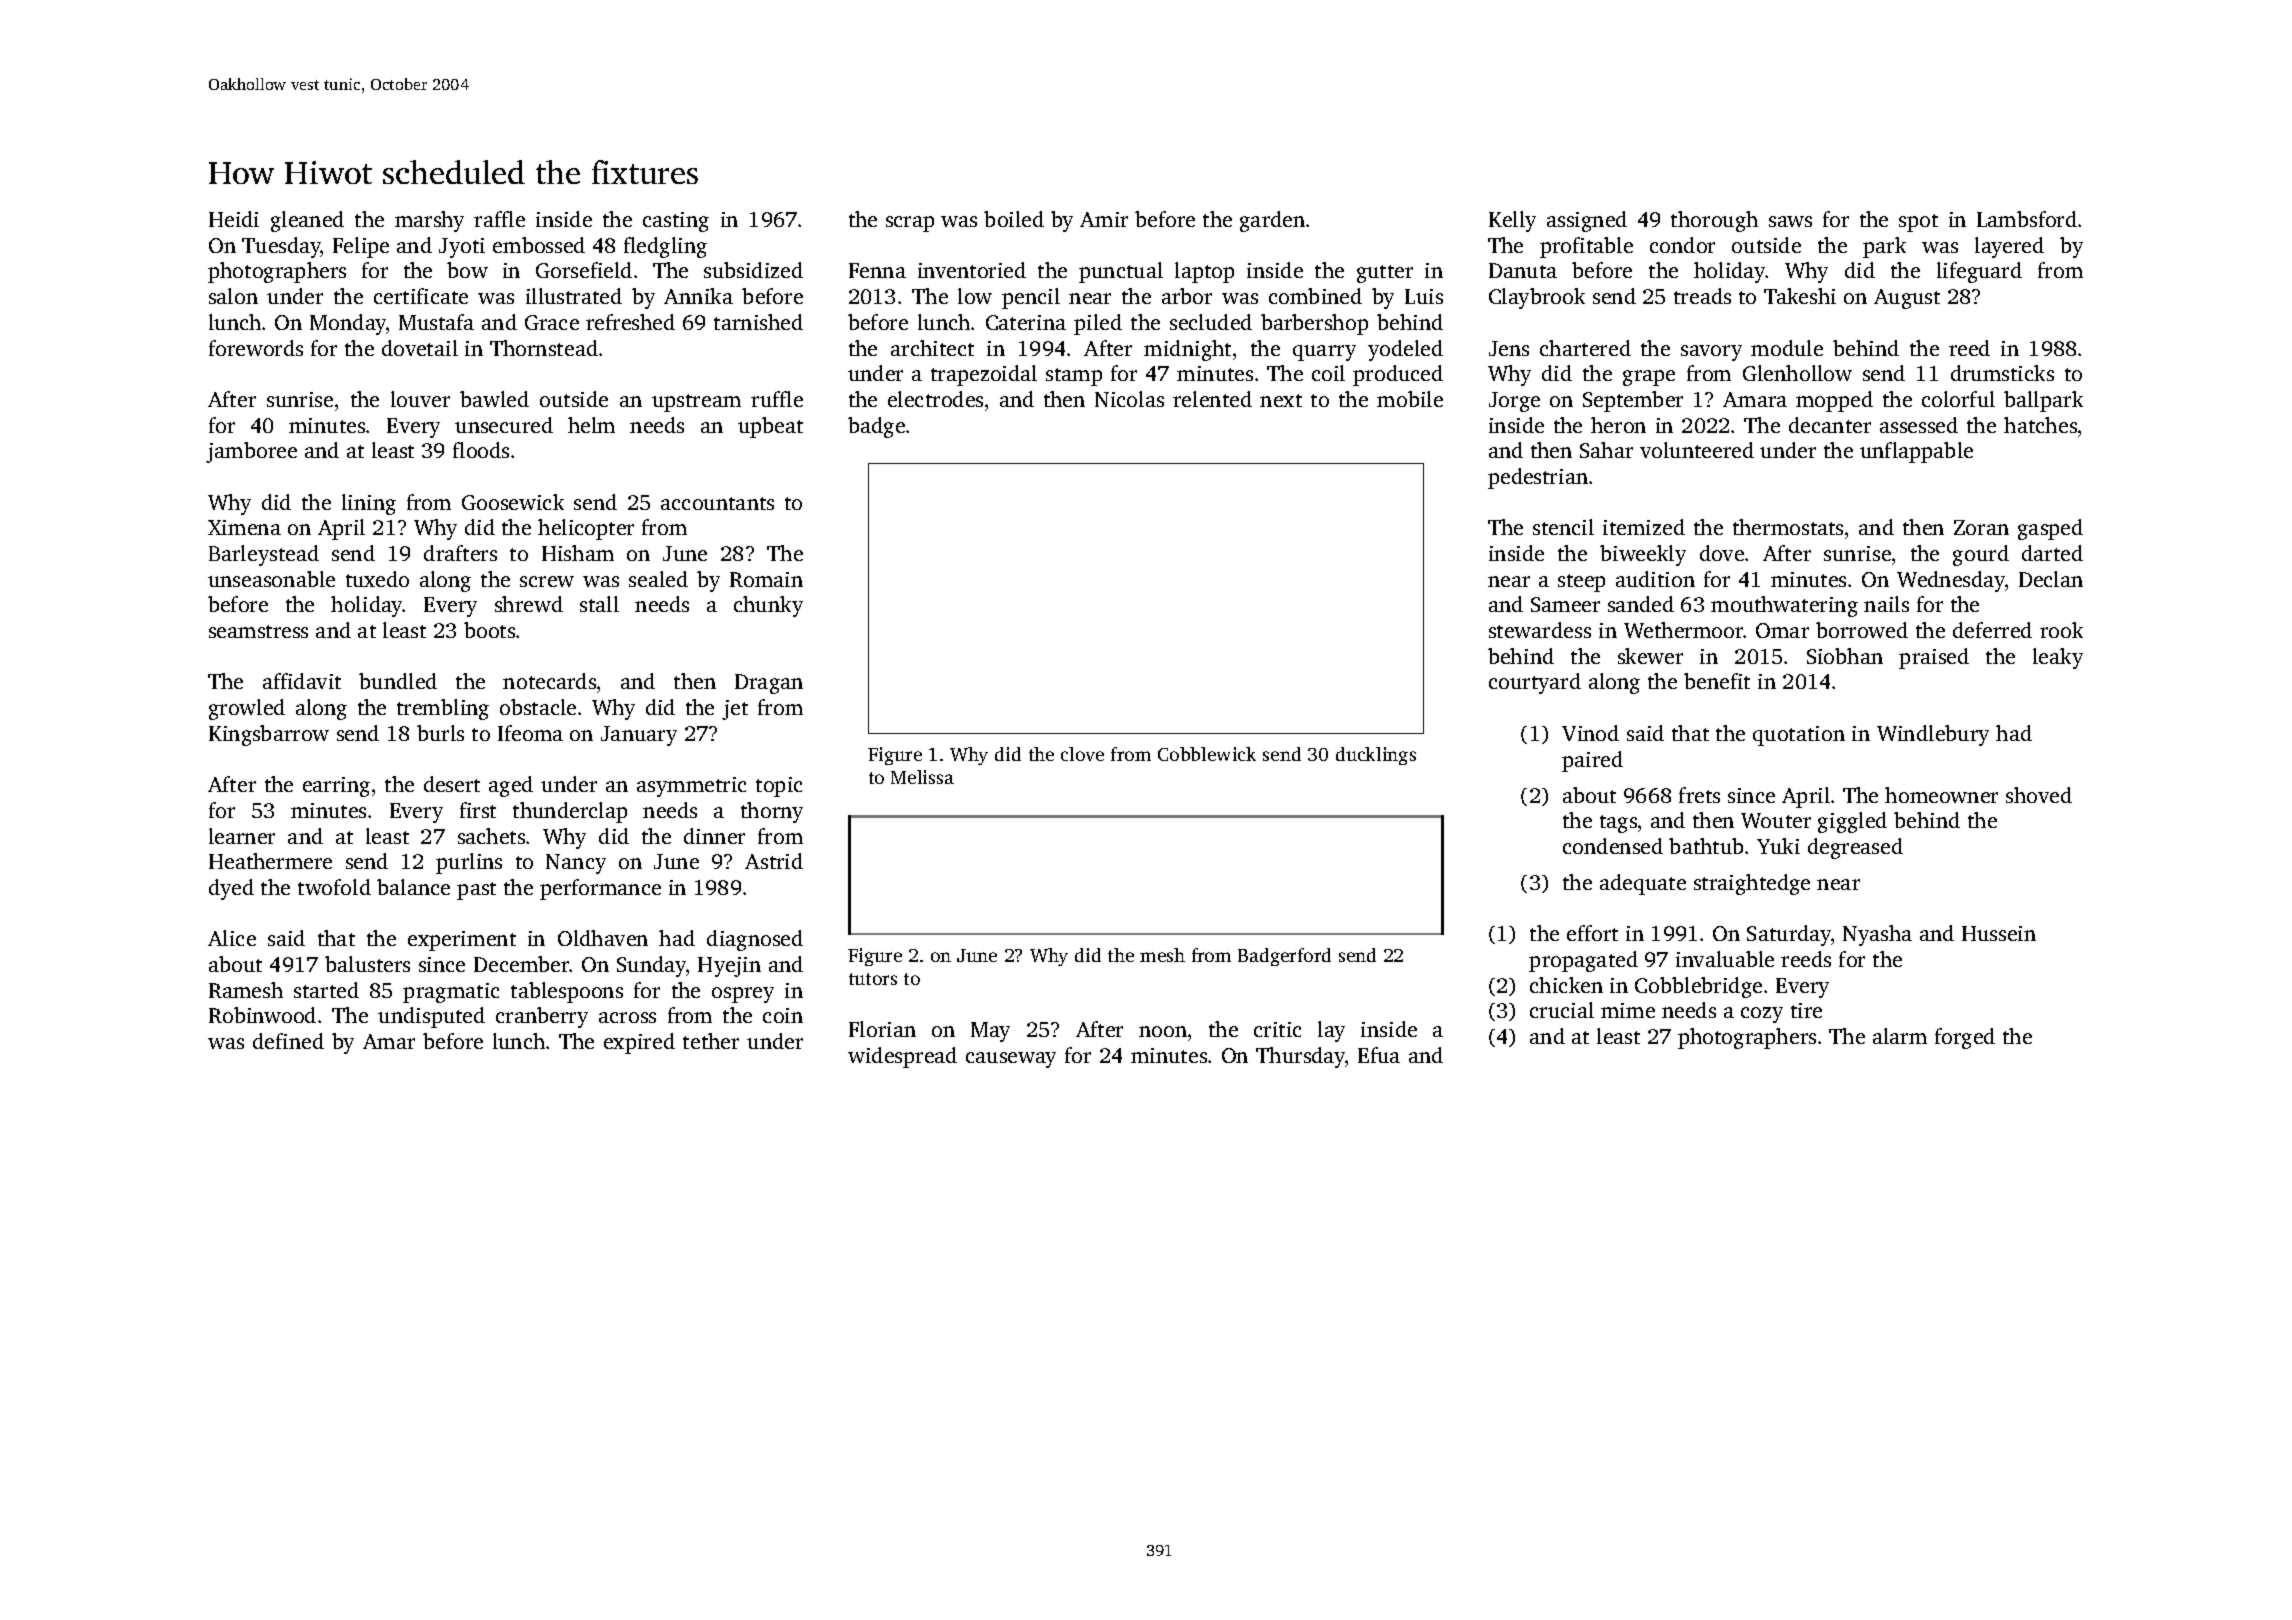 This document has width=2292, height=1620. Describe the element at coordinates (1587, 221) in the document. I see `assigned` at that location.
